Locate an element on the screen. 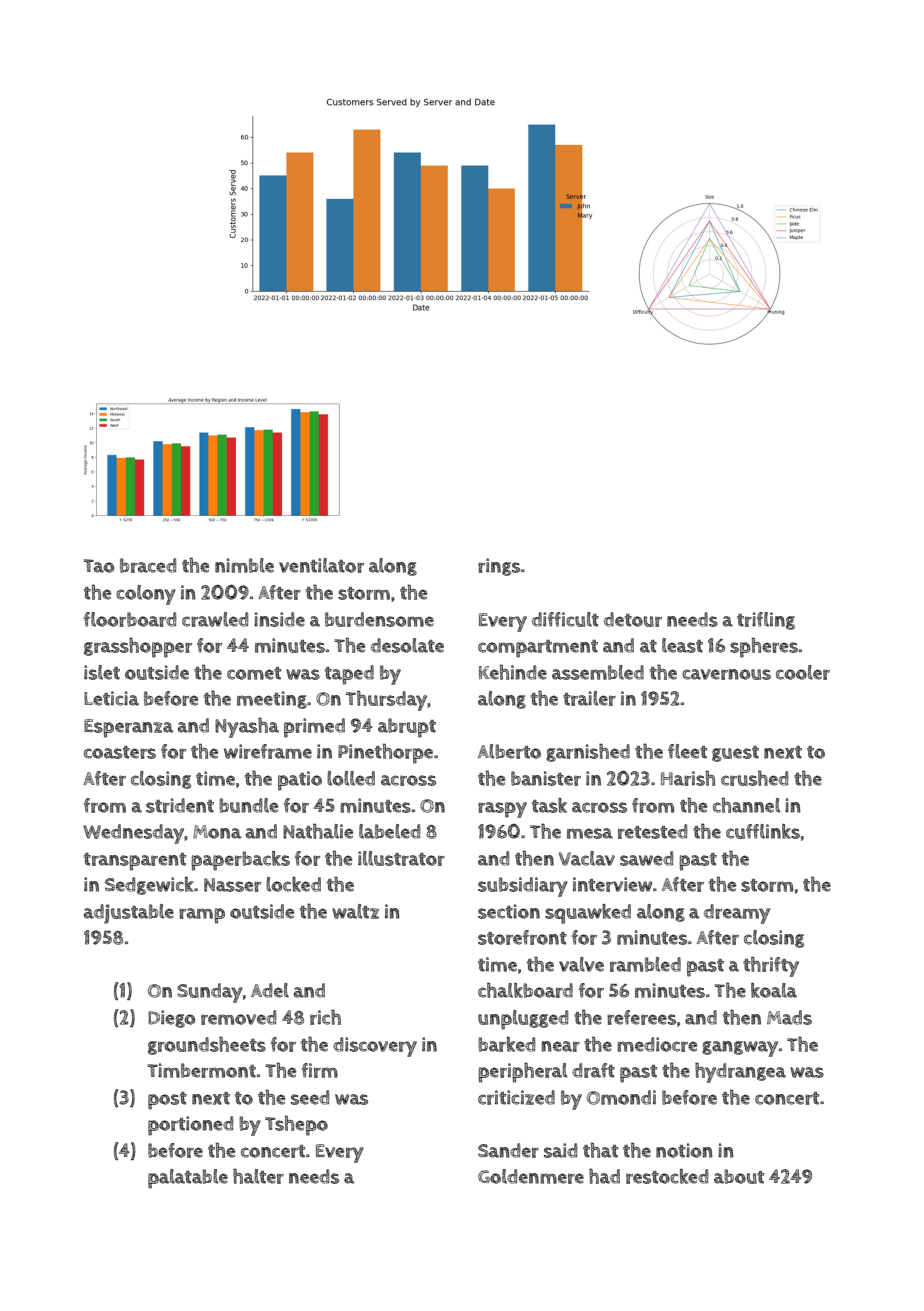 Image resolution: width=924 pixels, height=1311 pixels. wireframe is located at coordinates (268, 751).
